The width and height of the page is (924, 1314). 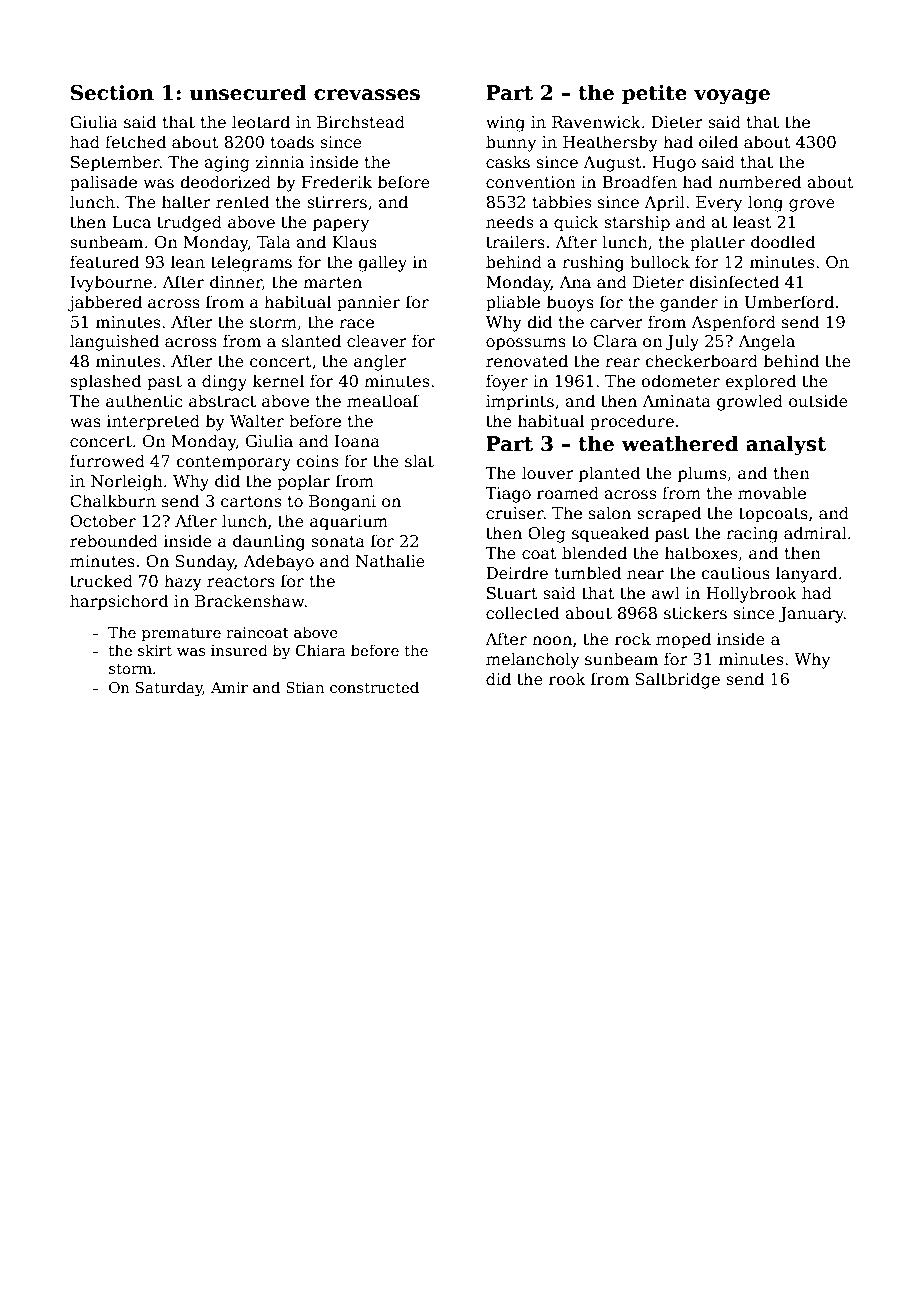 What do you see at coordinates (517, 573) in the page?
I see `Deirdre` at bounding box center [517, 573].
